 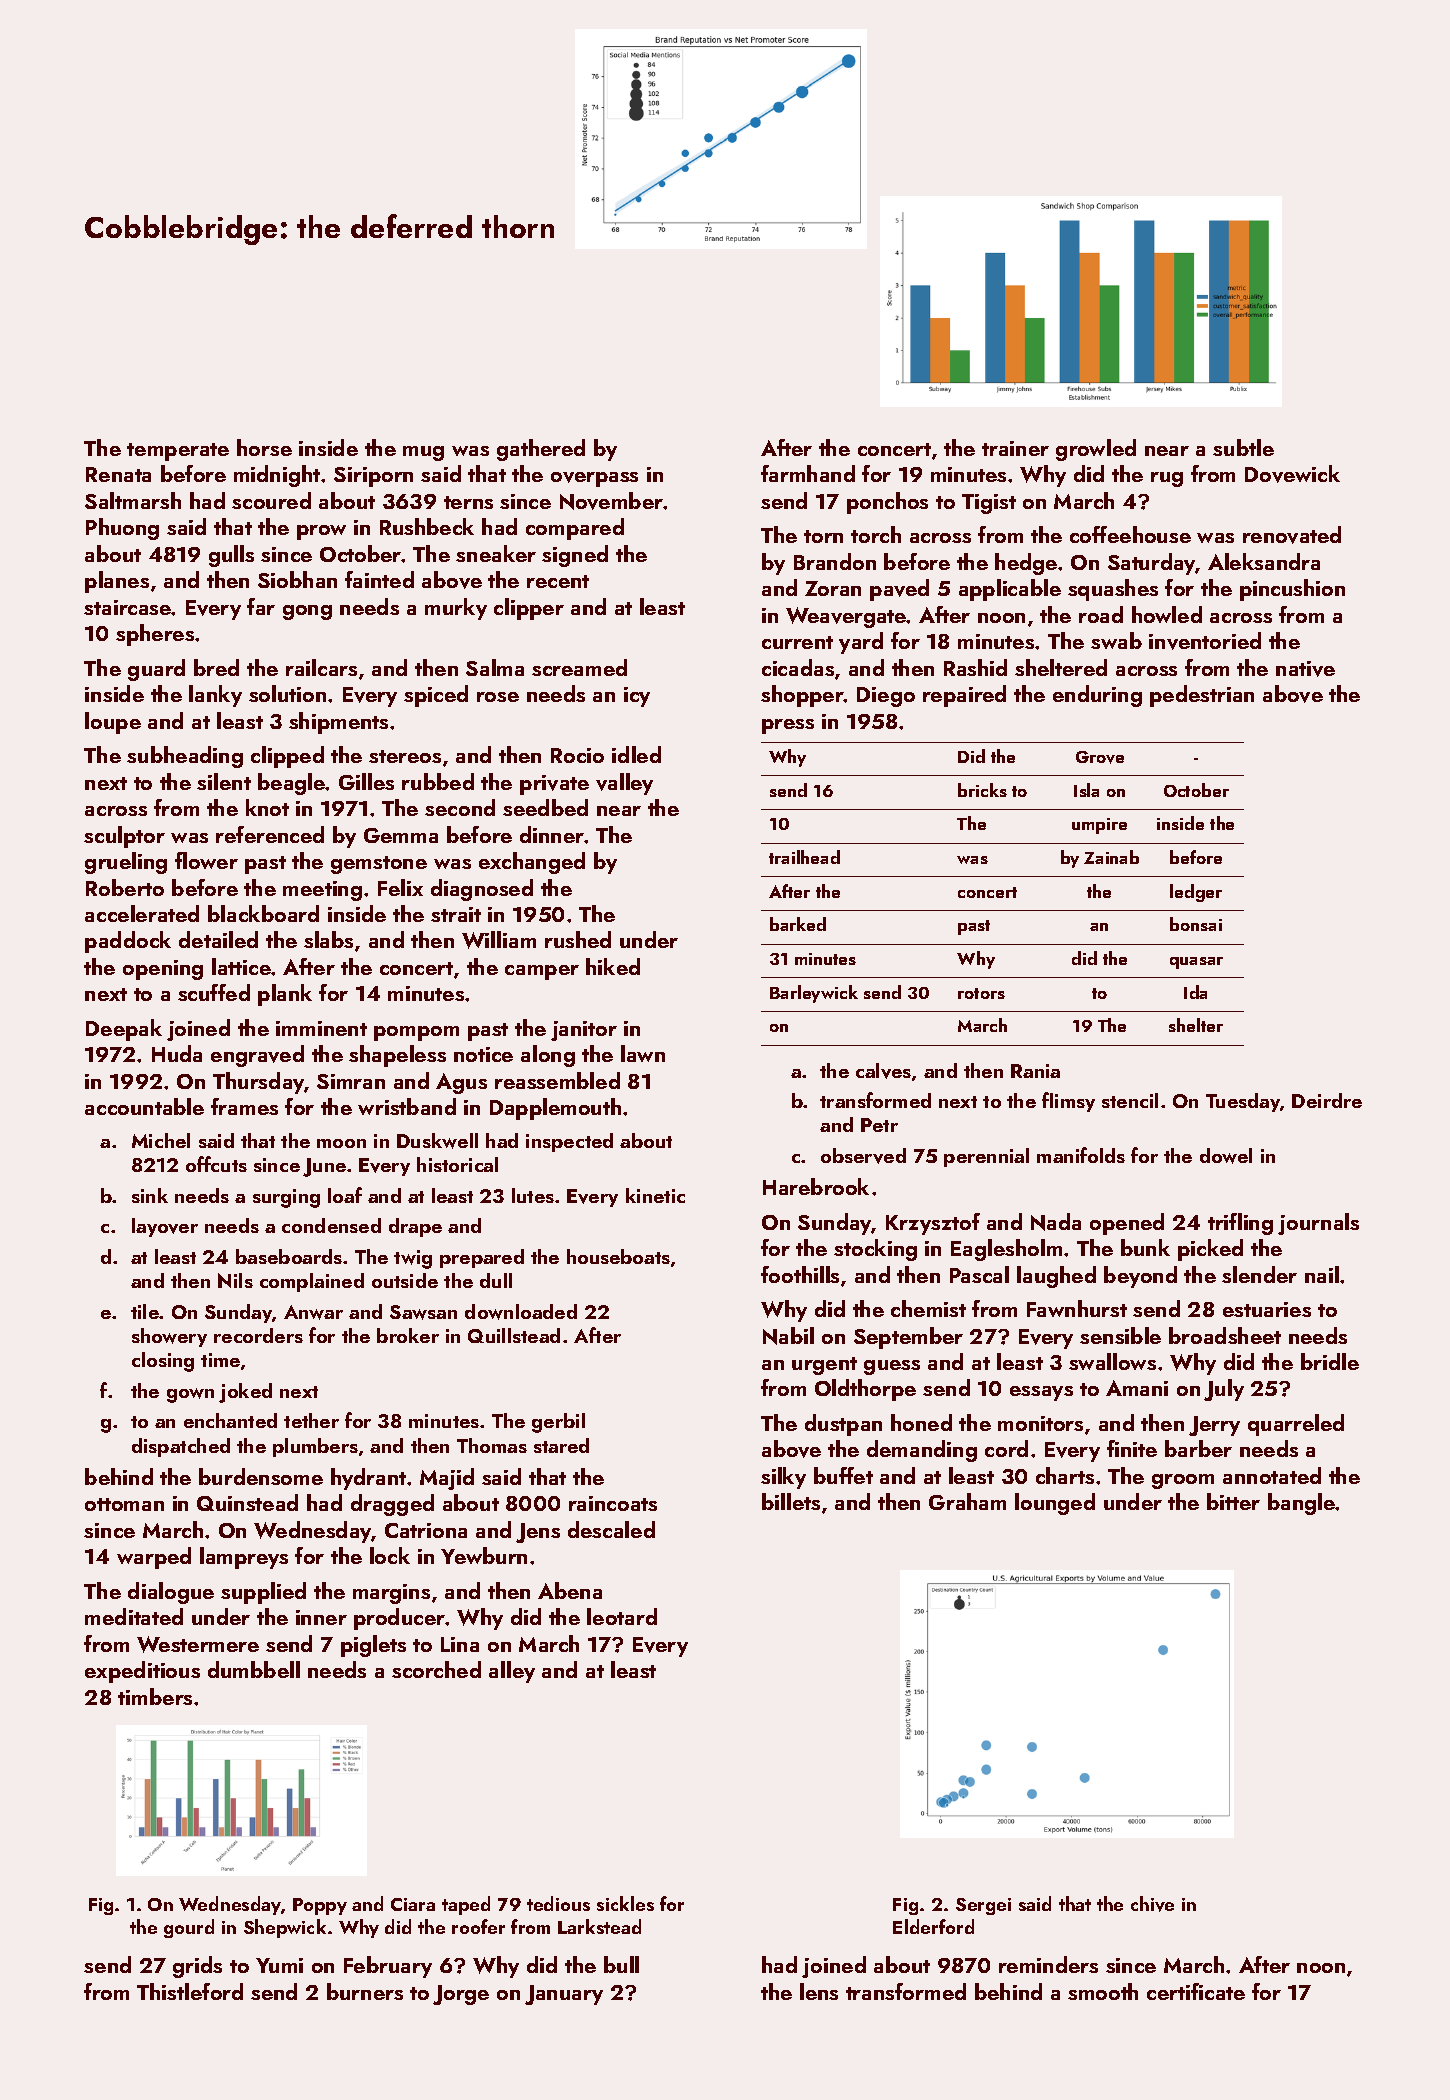 What do you see at coordinates (899, 590) in the image?
I see `paved` at bounding box center [899, 590].
